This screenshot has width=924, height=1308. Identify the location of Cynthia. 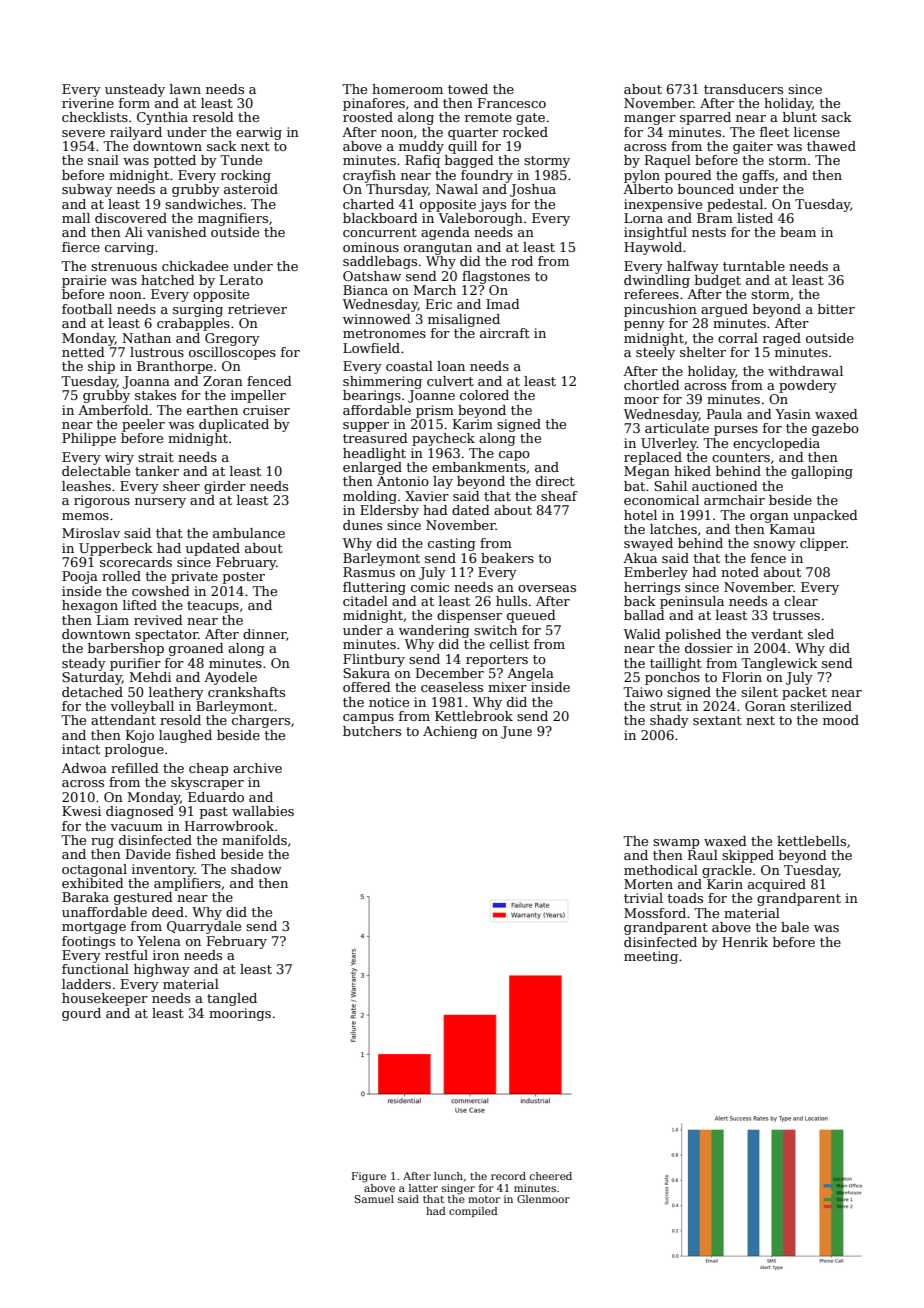
(162, 118).
